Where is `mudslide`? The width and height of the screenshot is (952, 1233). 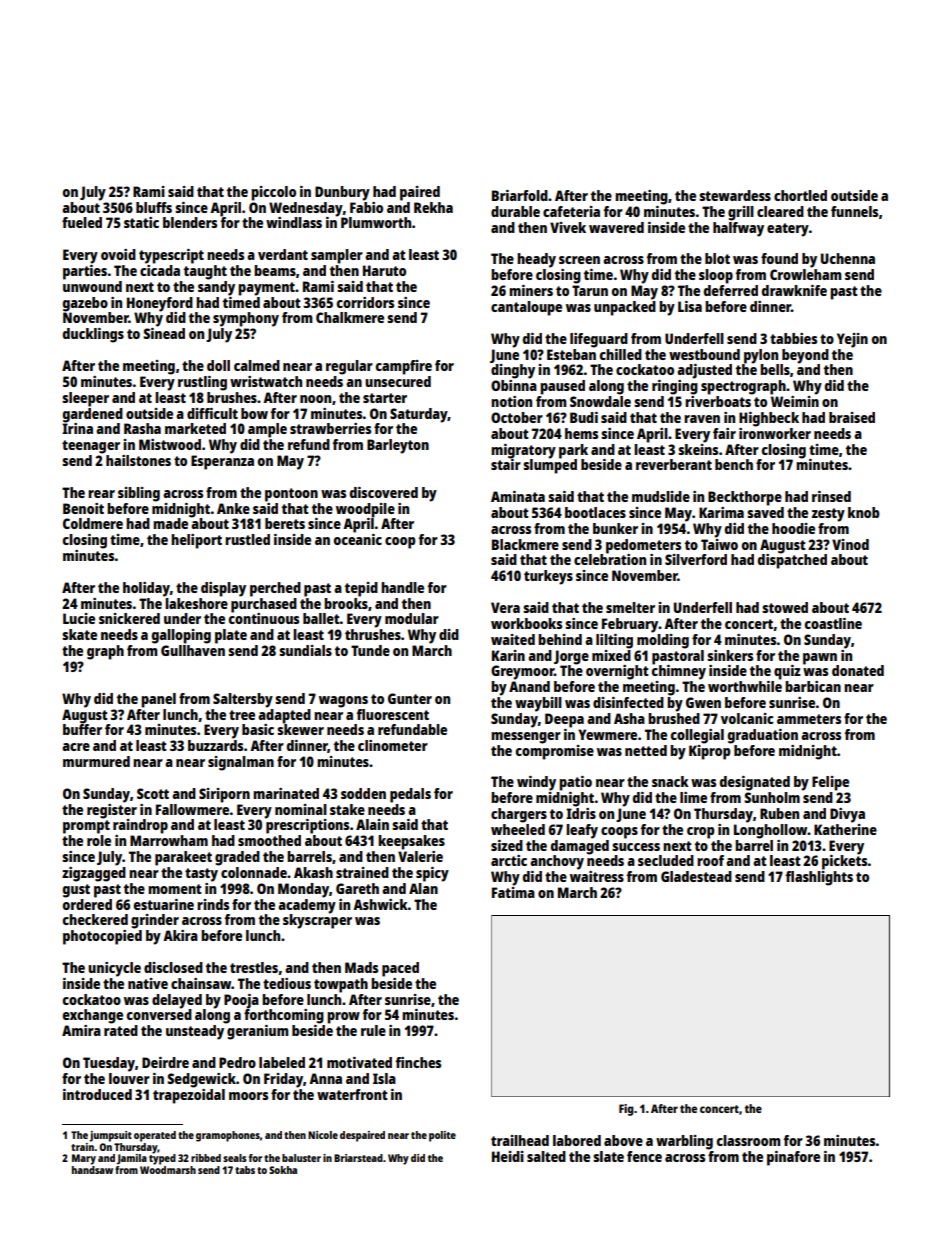
mudslide is located at coordinates (661, 496).
